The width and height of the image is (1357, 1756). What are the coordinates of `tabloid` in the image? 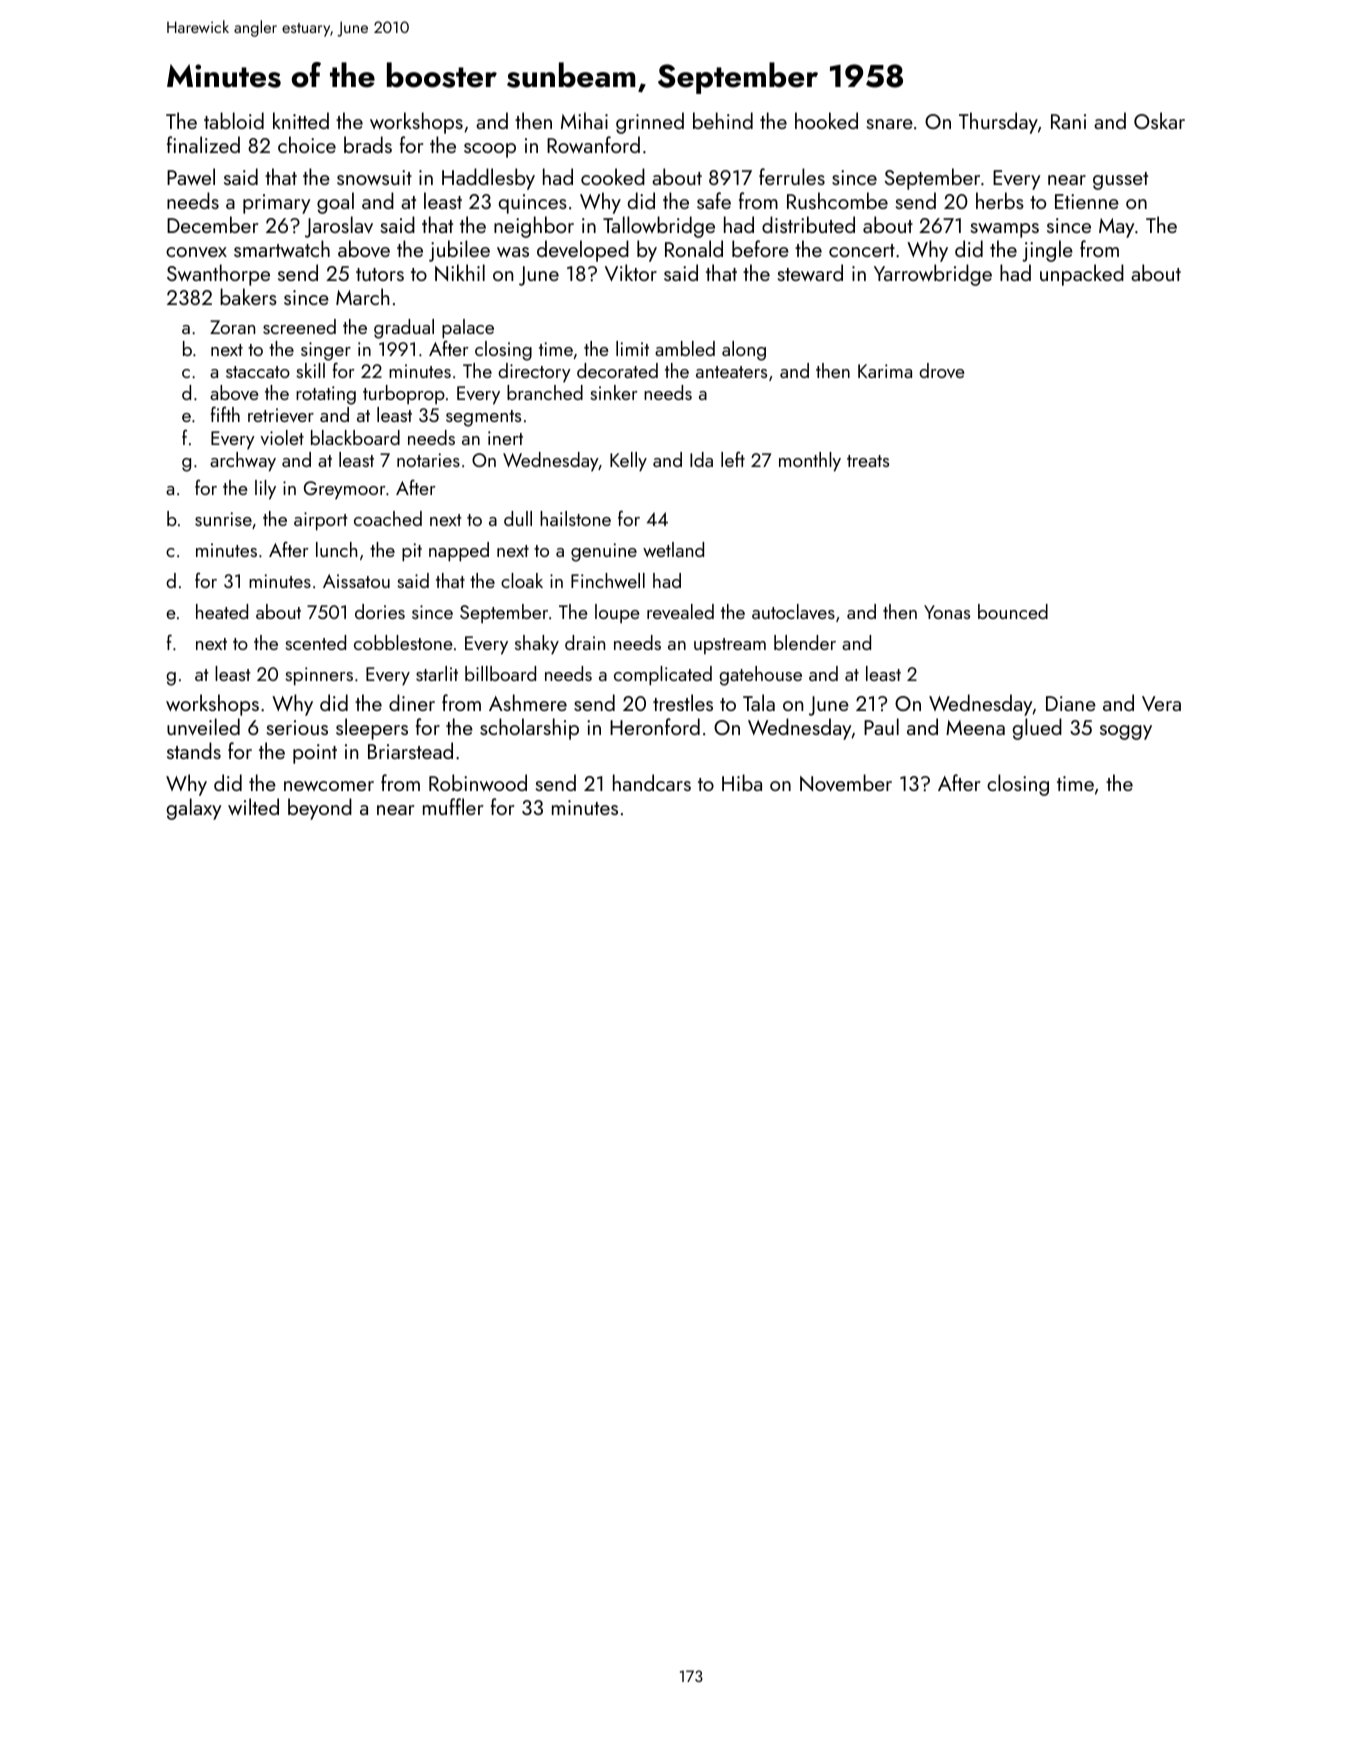 It's located at (234, 120).
